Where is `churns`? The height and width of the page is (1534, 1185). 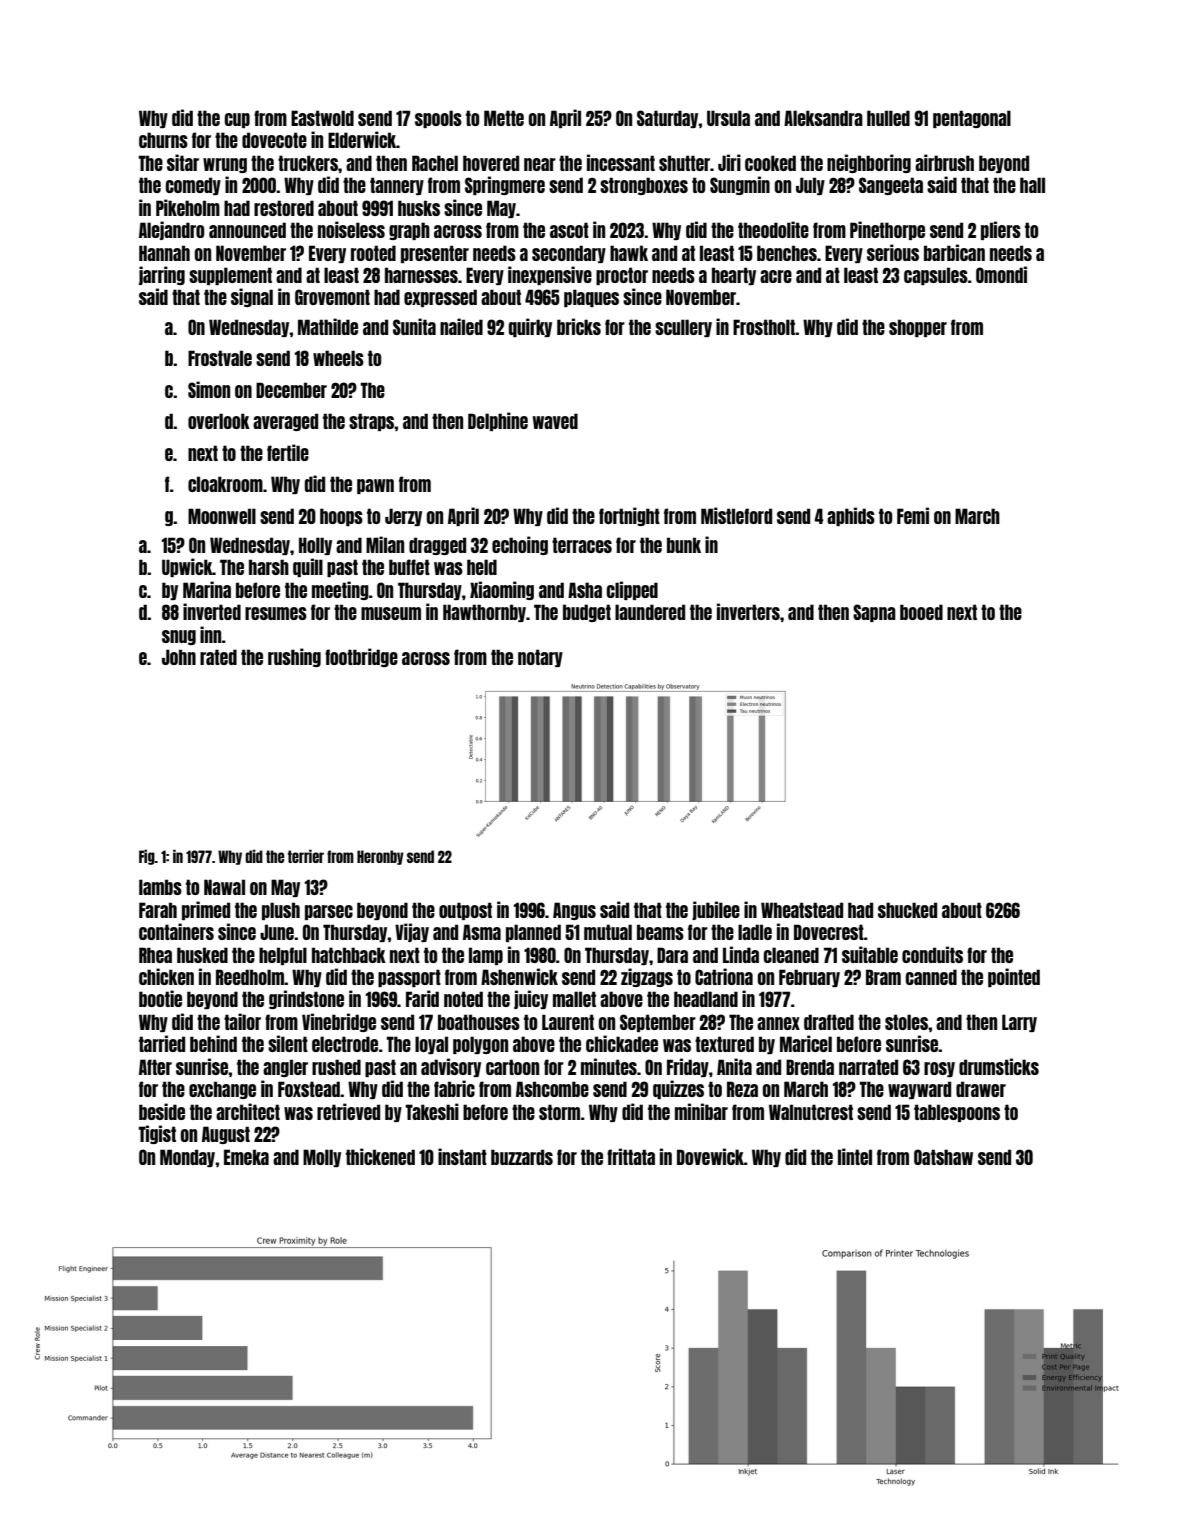
churns is located at coordinates (163, 140).
